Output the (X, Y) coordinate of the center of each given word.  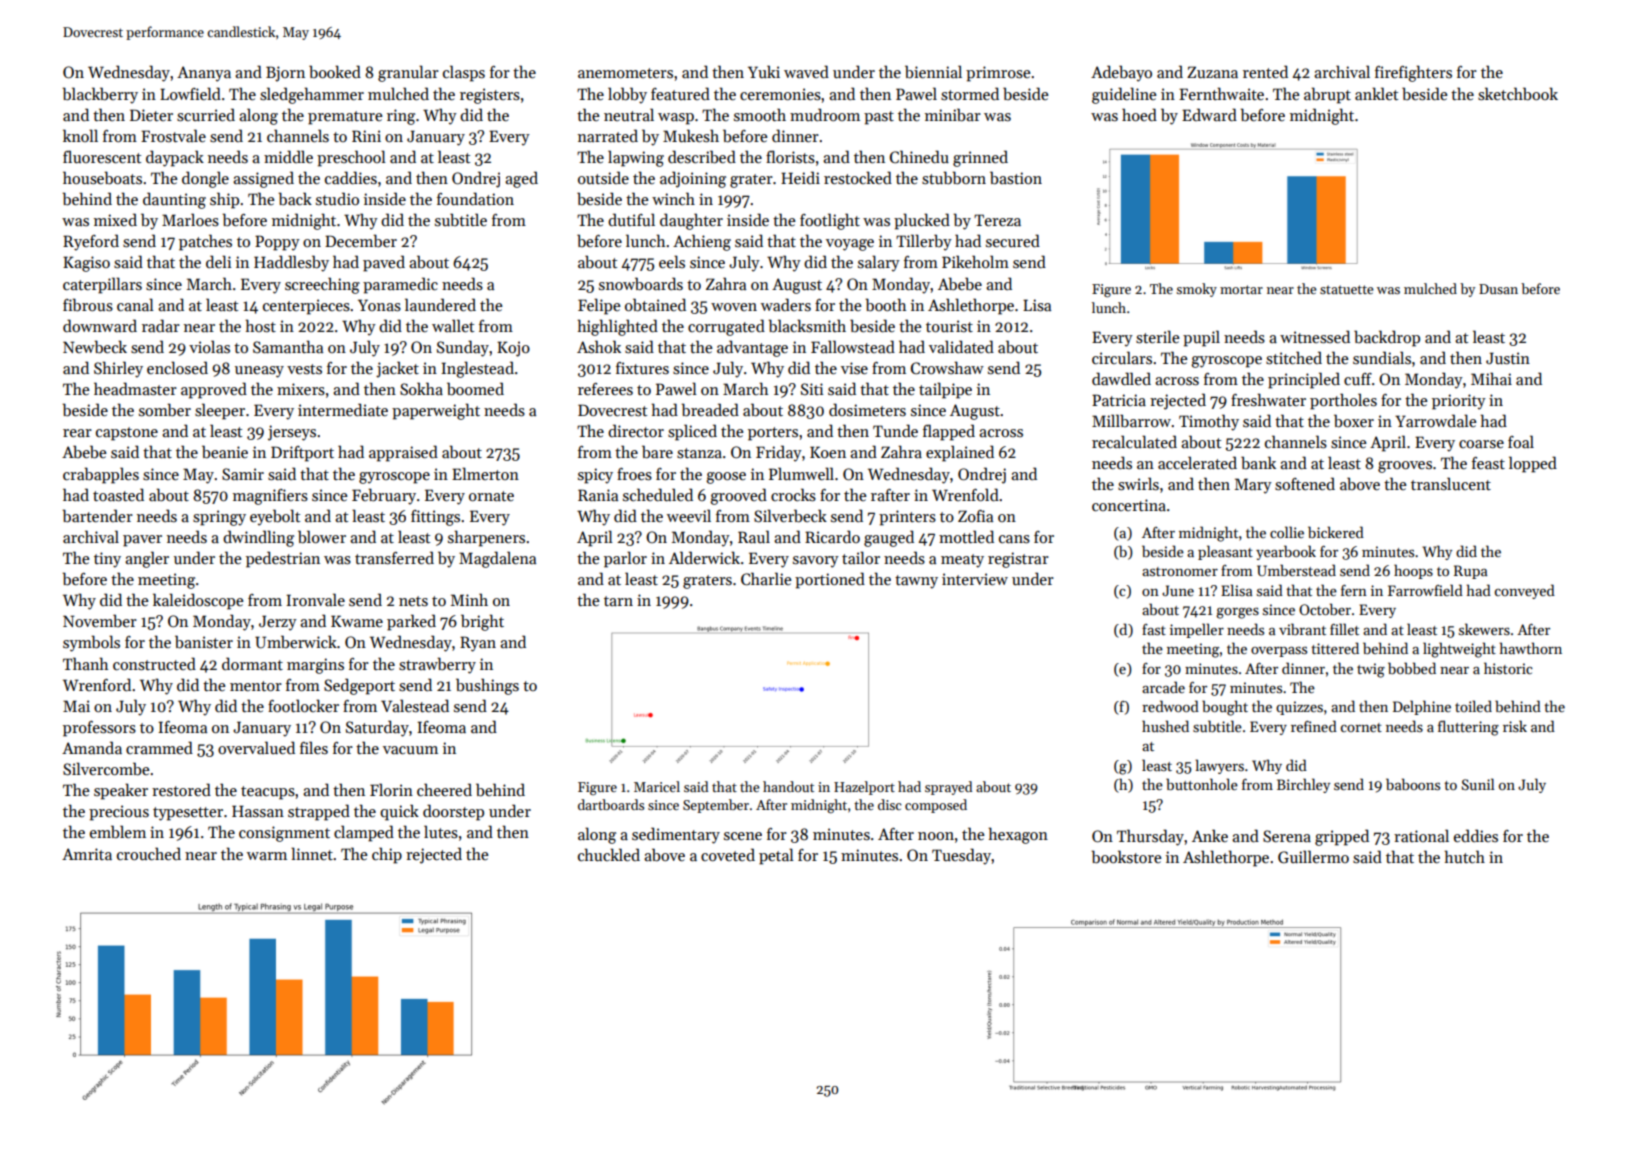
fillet (1344, 629)
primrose (998, 74)
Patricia (1119, 400)
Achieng (702, 242)
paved (384, 263)
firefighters (1413, 73)
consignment (284, 834)
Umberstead (1296, 570)
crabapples (101, 475)
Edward (1209, 114)
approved (214, 390)
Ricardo (832, 536)
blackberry (100, 95)
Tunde (895, 430)
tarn (618, 601)
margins (315, 666)
